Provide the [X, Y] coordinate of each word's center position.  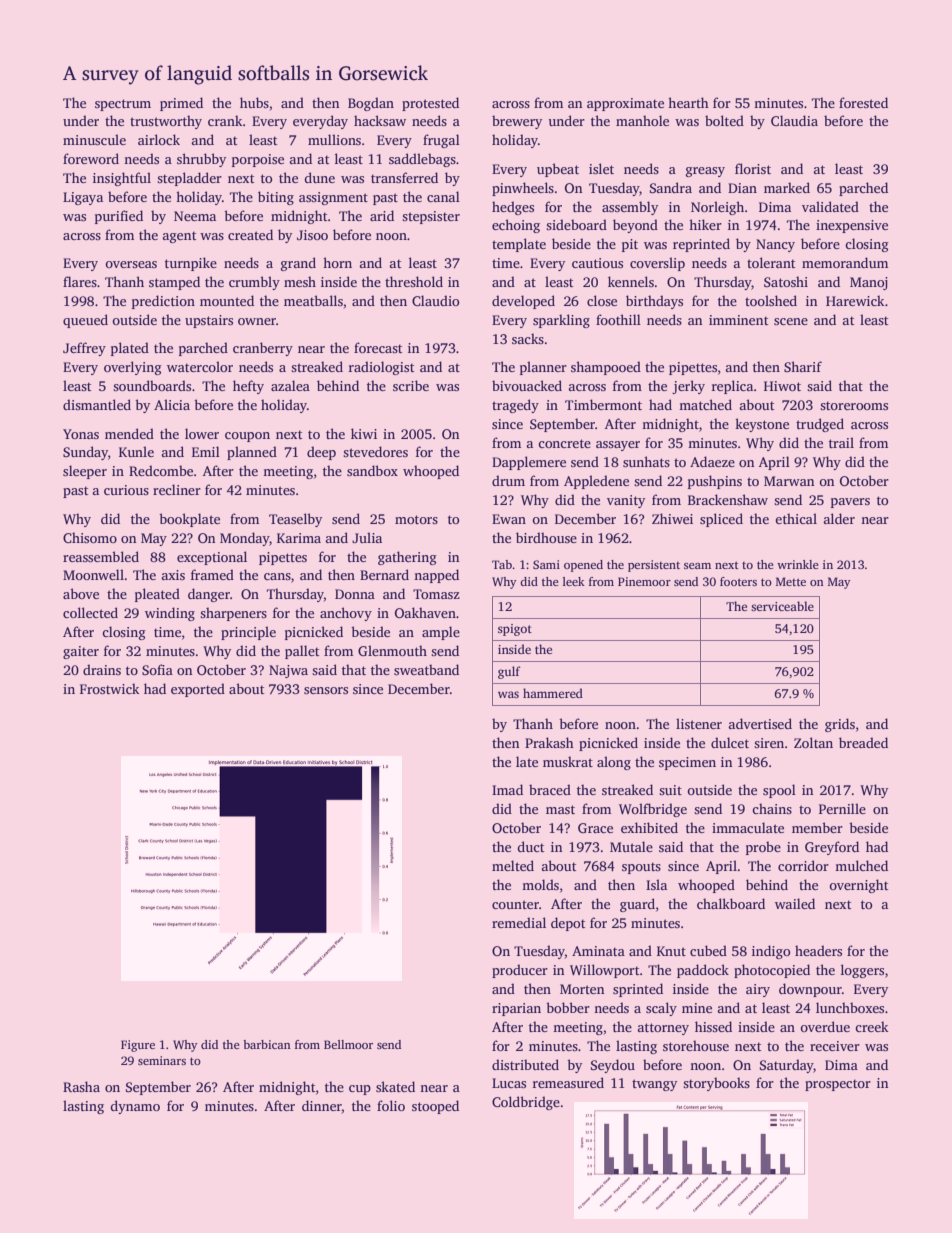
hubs [254, 102]
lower [202, 433]
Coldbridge [526, 1103]
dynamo [135, 1107]
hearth [688, 102]
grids [840, 725]
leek [574, 581]
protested [430, 104]
